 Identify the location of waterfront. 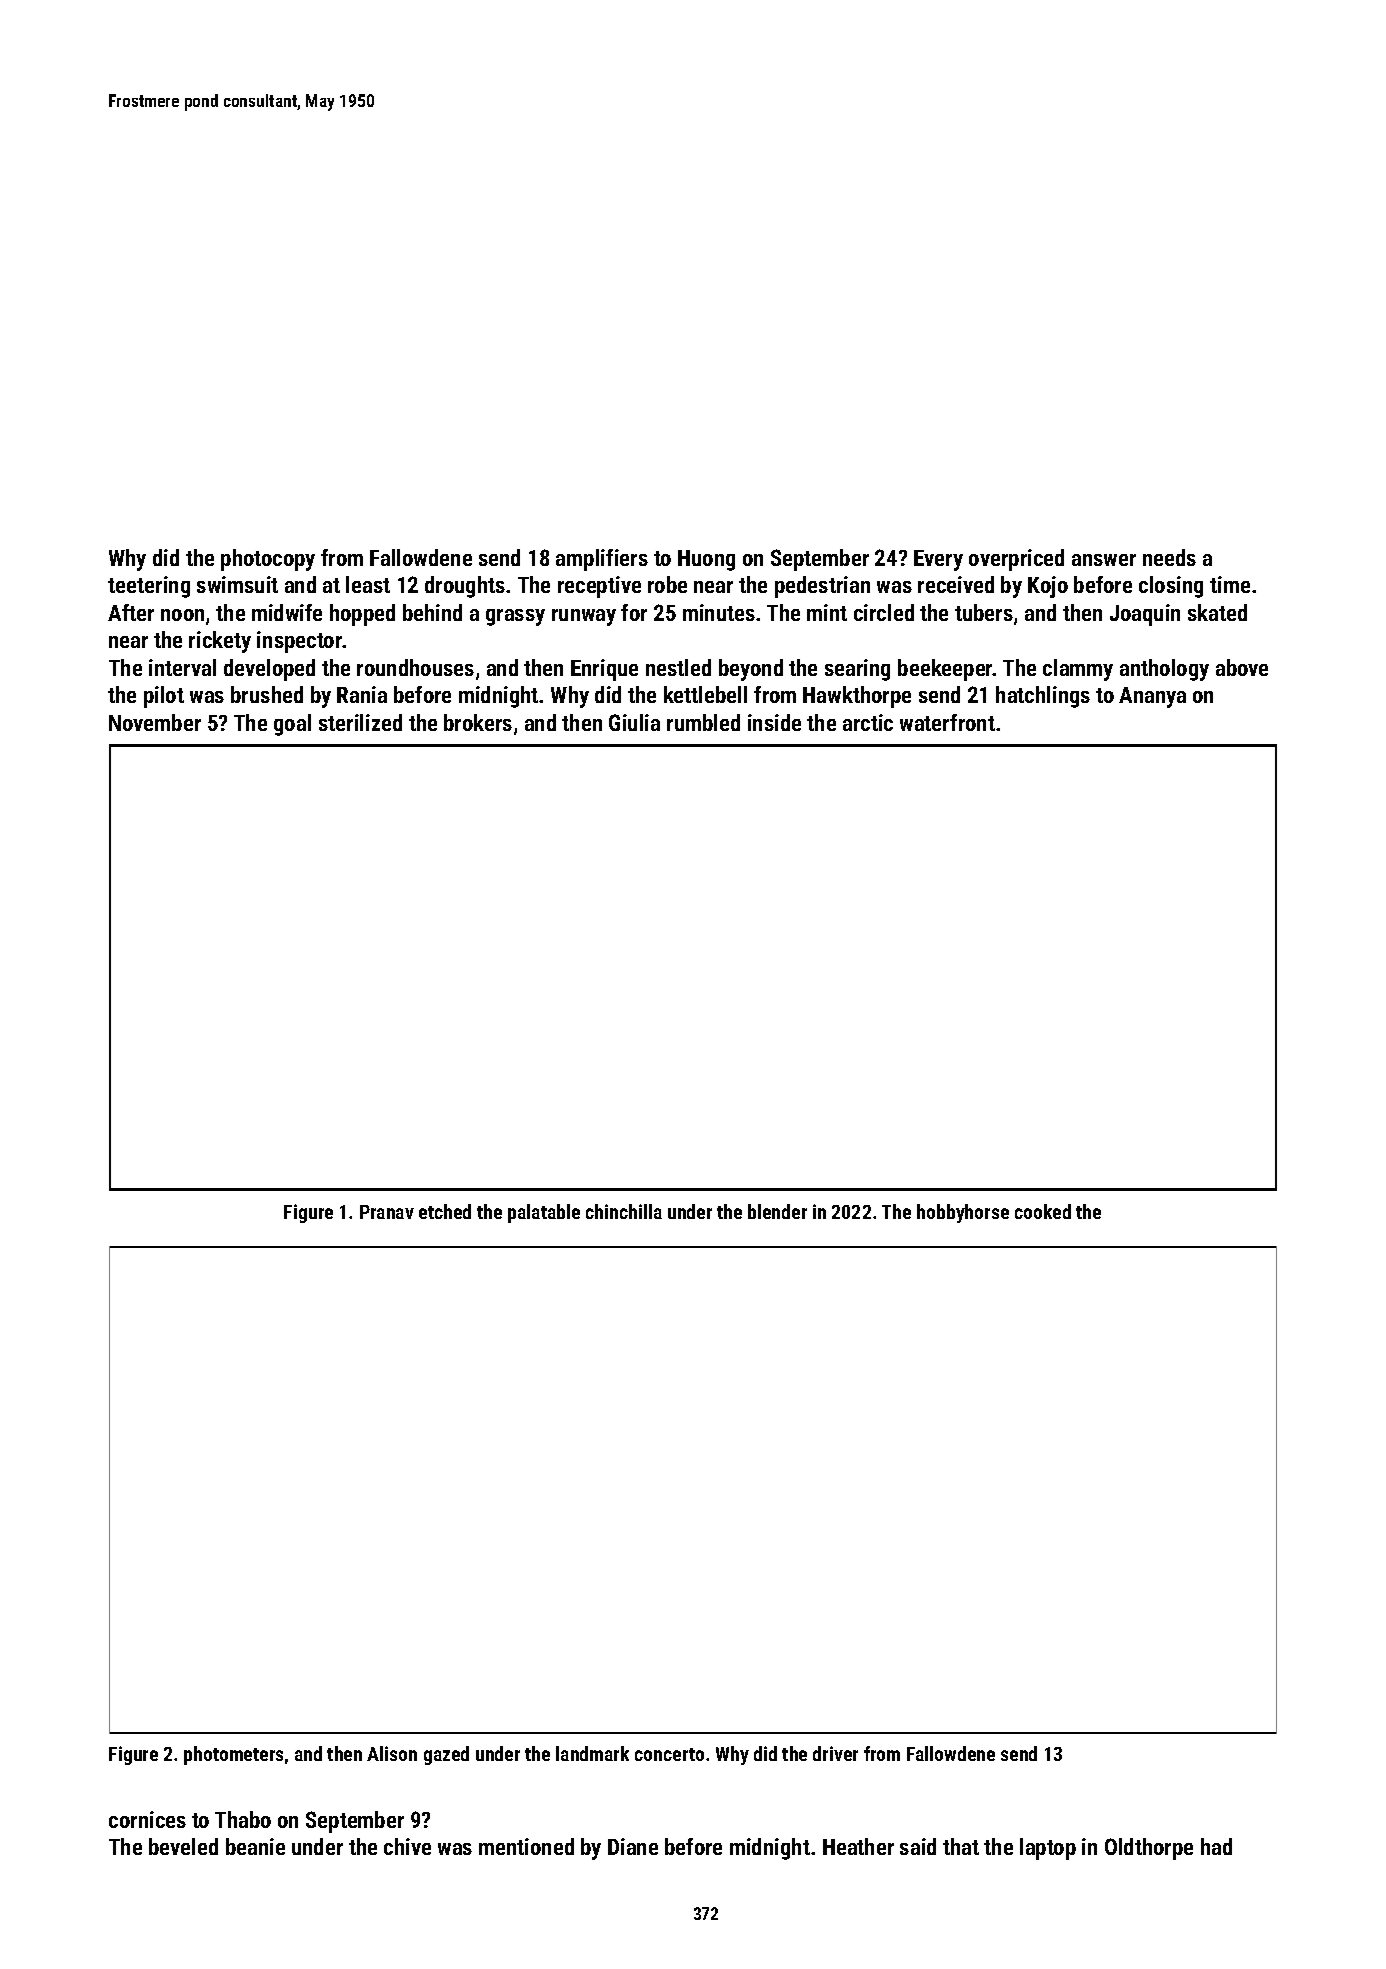
(947, 722).
